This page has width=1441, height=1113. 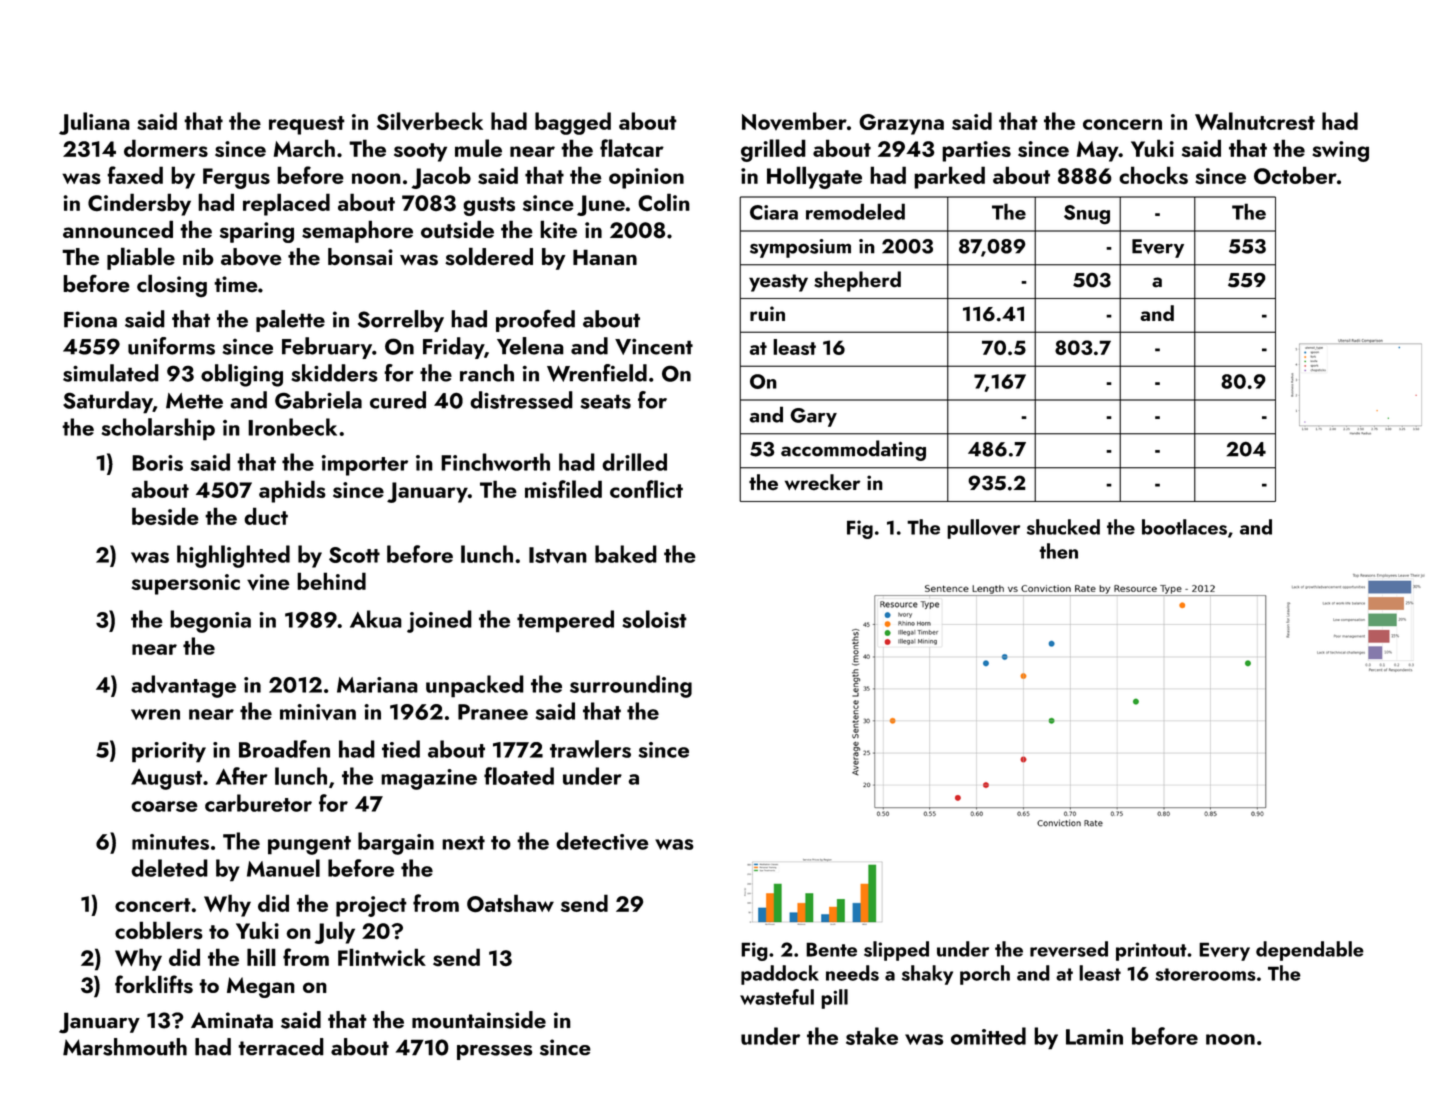 What do you see at coordinates (983, 529) in the page?
I see `pullover` at bounding box center [983, 529].
